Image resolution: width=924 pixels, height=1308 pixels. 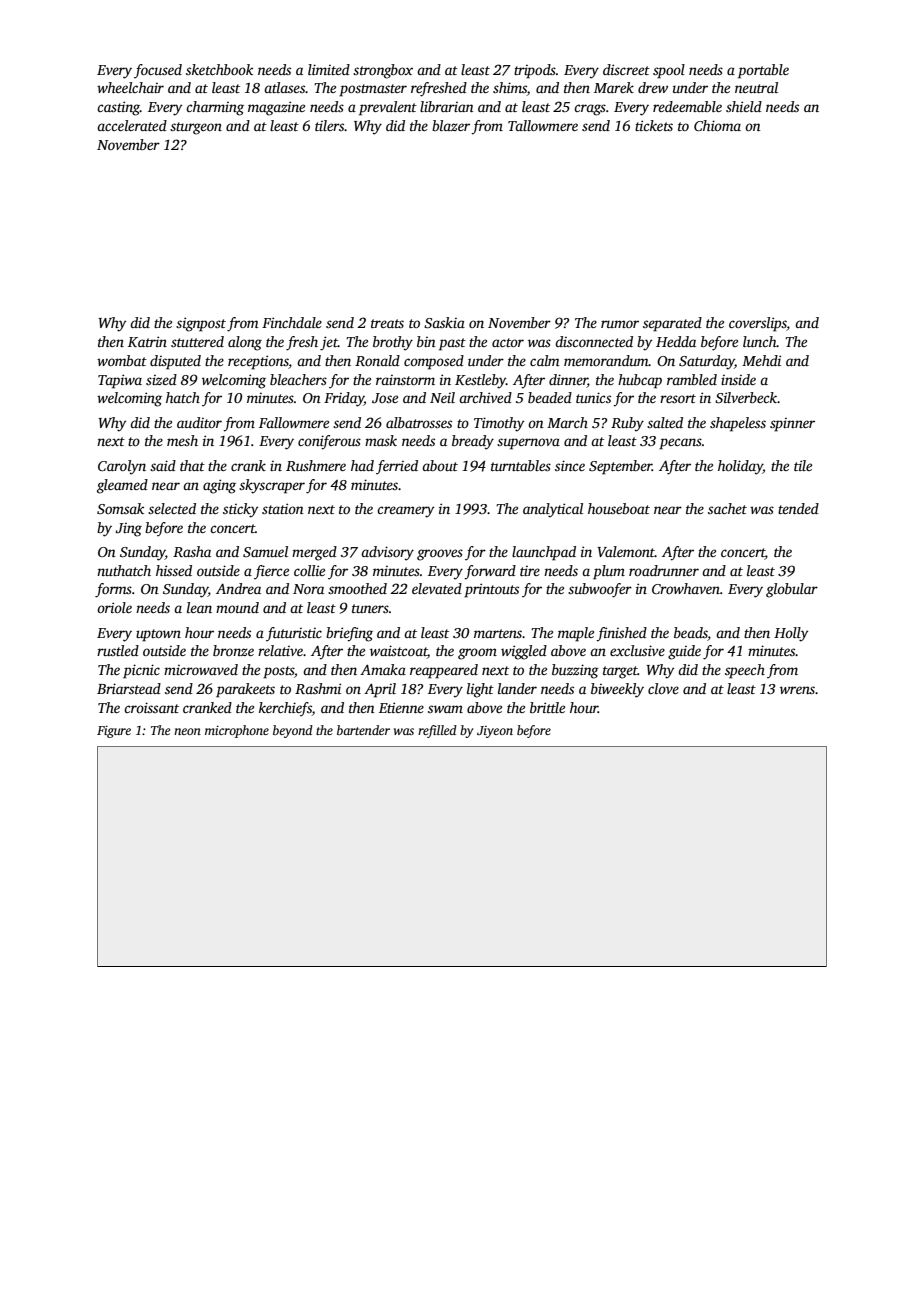 I want to click on sturgeon, so click(x=196, y=128).
